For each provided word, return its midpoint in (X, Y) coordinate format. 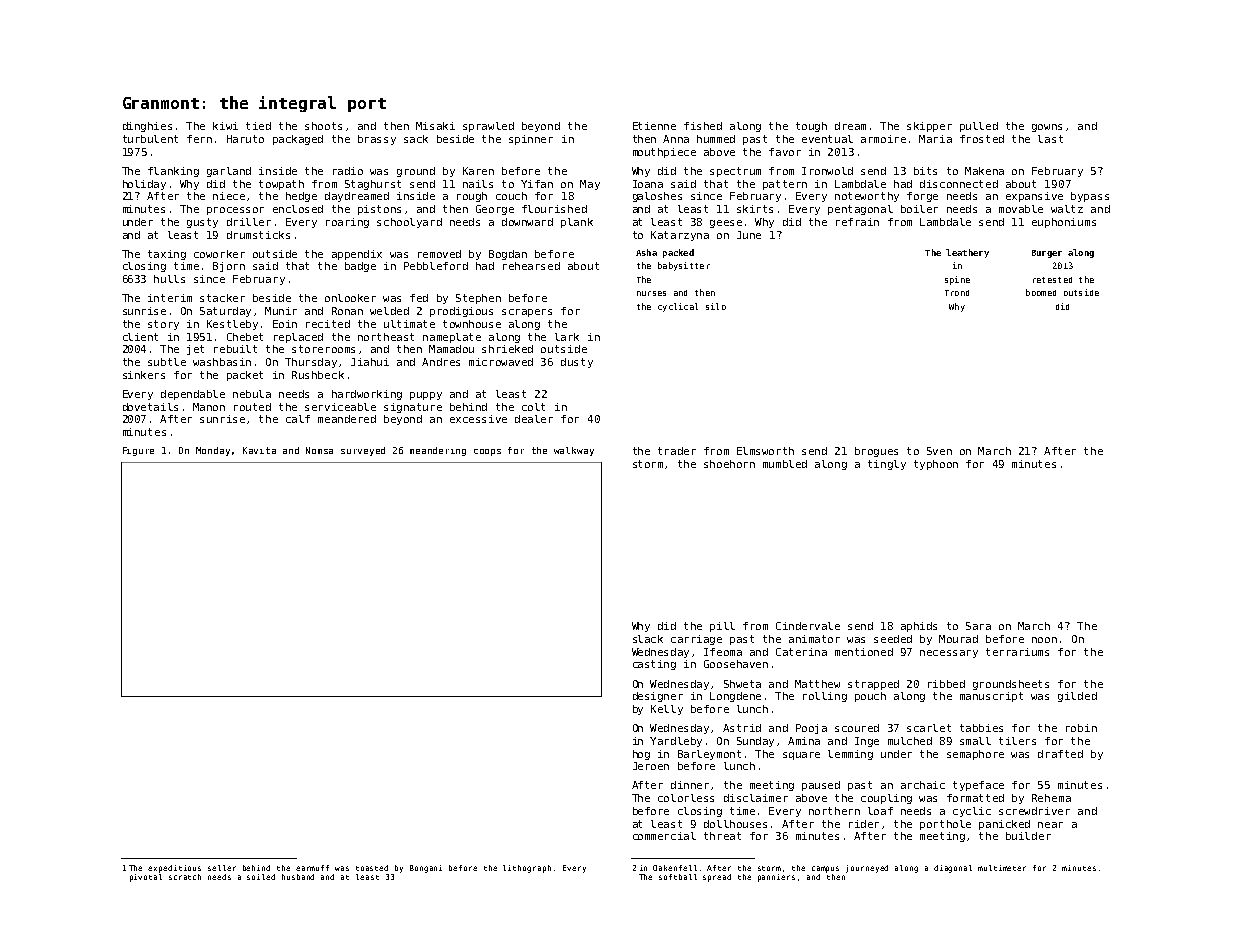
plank (577, 223)
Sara (978, 626)
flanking (173, 172)
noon (1044, 640)
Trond (957, 293)
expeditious (174, 869)
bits (925, 171)
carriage (696, 640)
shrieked (507, 349)
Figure (138, 451)
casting (654, 665)
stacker (222, 298)
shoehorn (729, 464)
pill (722, 627)
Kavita (259, 450)
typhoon (936, 465)
